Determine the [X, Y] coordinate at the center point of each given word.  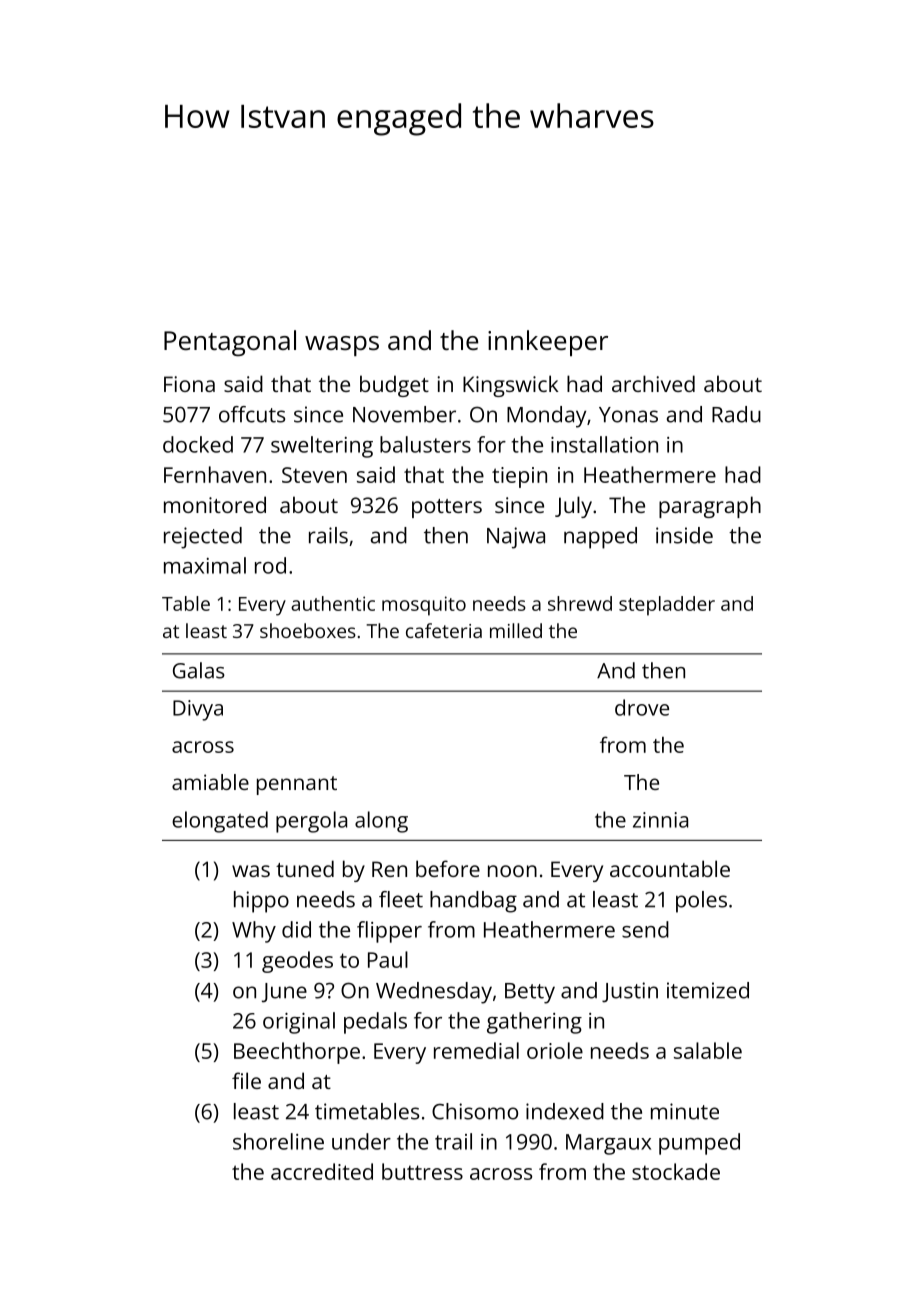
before [448, 868]
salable [708, 1050]
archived [653, 383]
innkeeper [548, 343]
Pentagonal [230, 343]
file [246, 1080]
